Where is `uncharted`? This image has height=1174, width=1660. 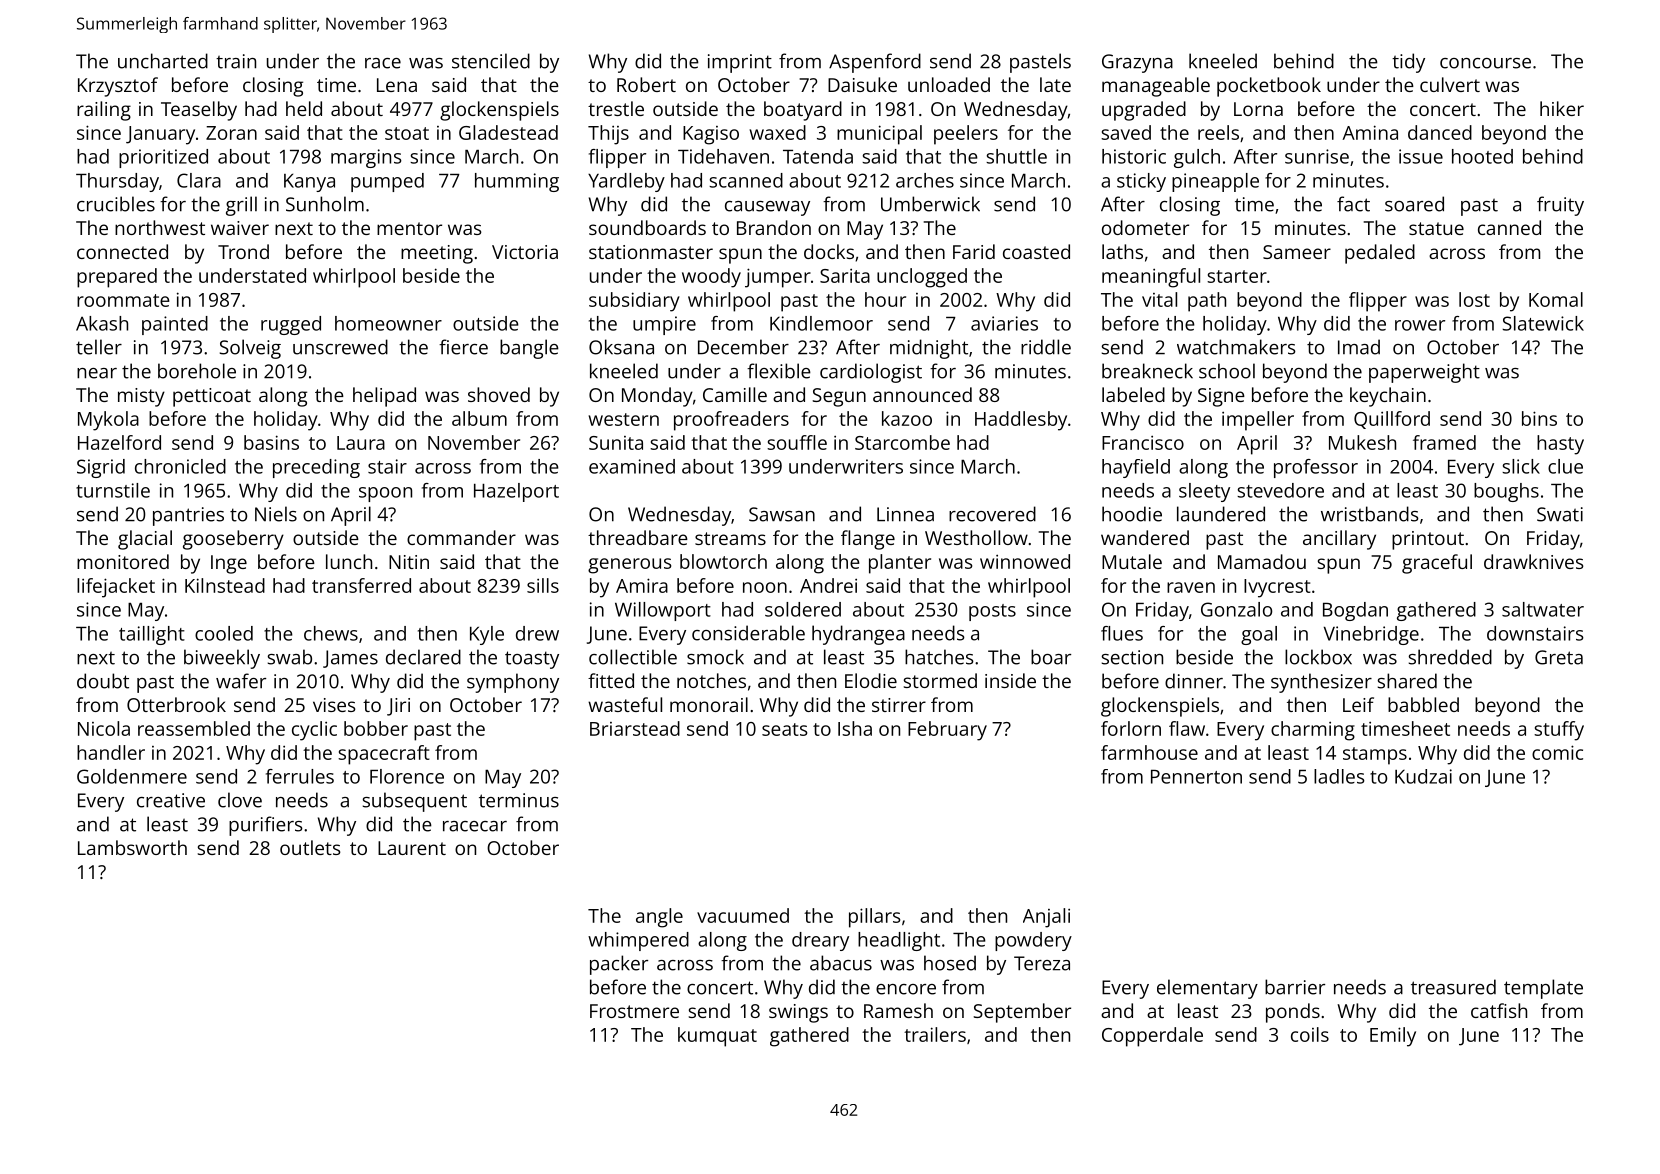
uncharted is located at coordinates (163, 61).
